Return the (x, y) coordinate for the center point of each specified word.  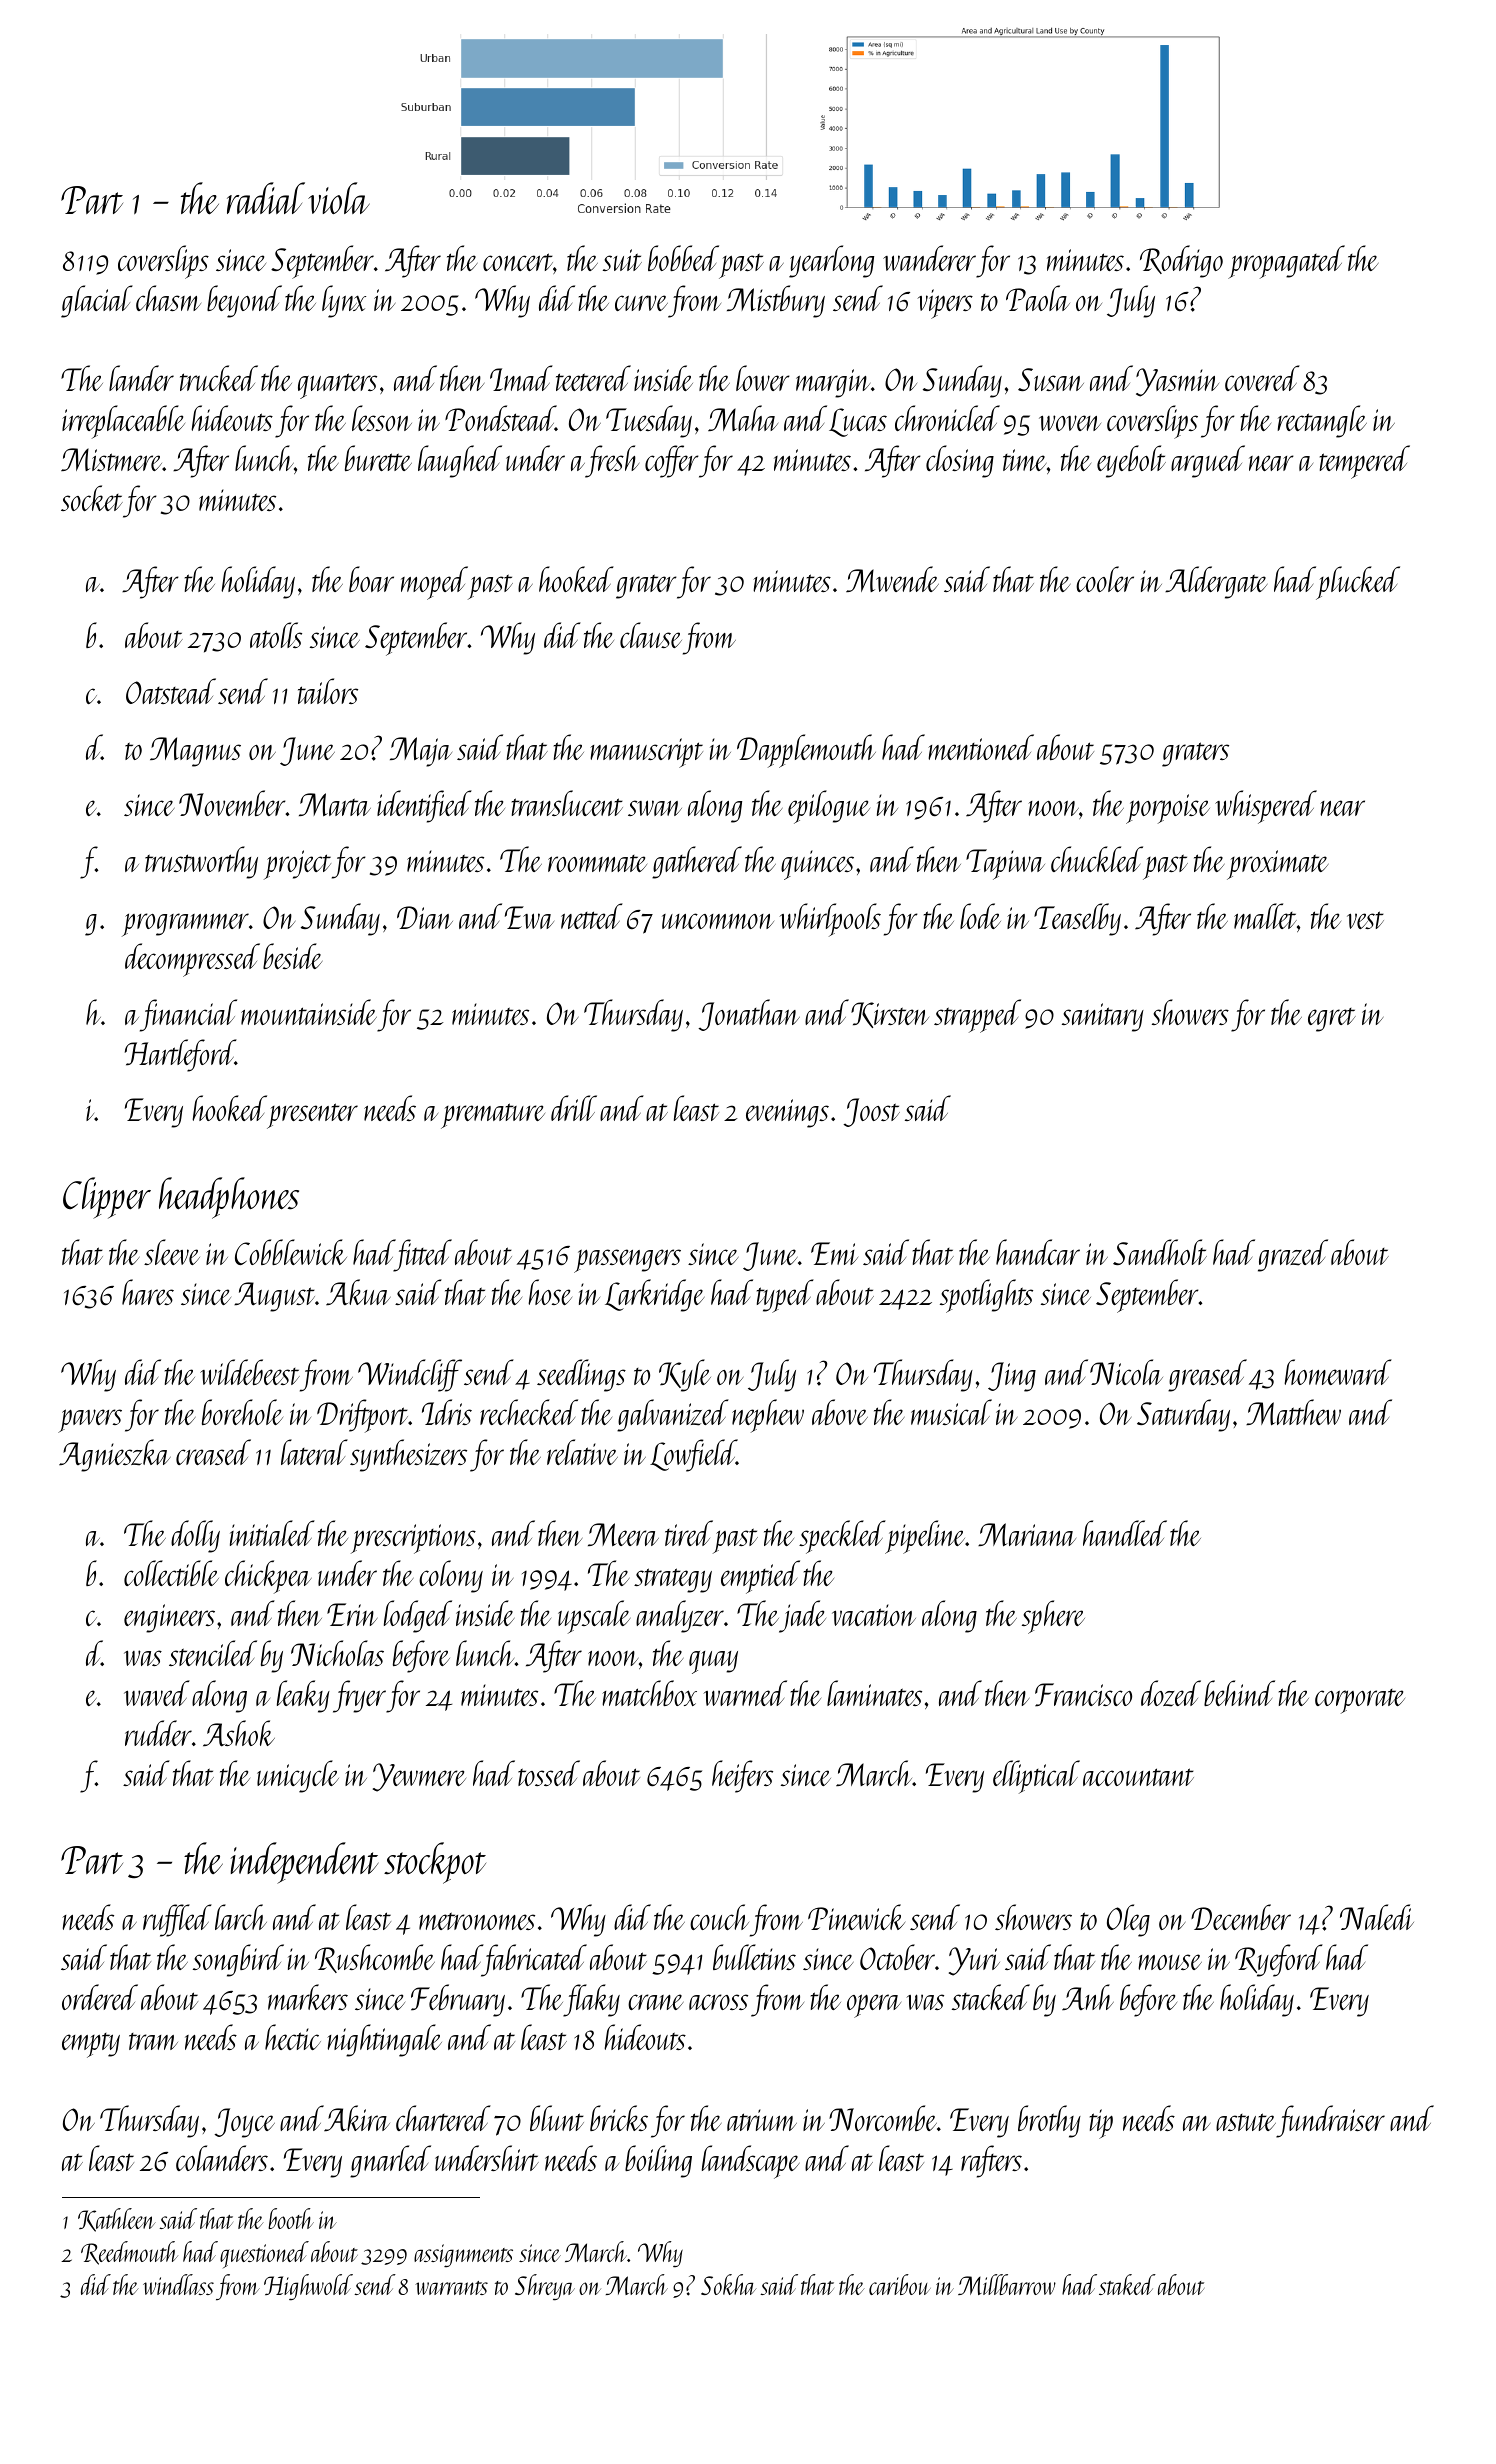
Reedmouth (129, 2253)
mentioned (981, 747)
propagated (1286, 262)
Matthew (1293, 1412)
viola (339, 198)
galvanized (673, 1415)
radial (266, 198)
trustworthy (201, 862)
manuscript (646, 753)
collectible (171, 1573)
